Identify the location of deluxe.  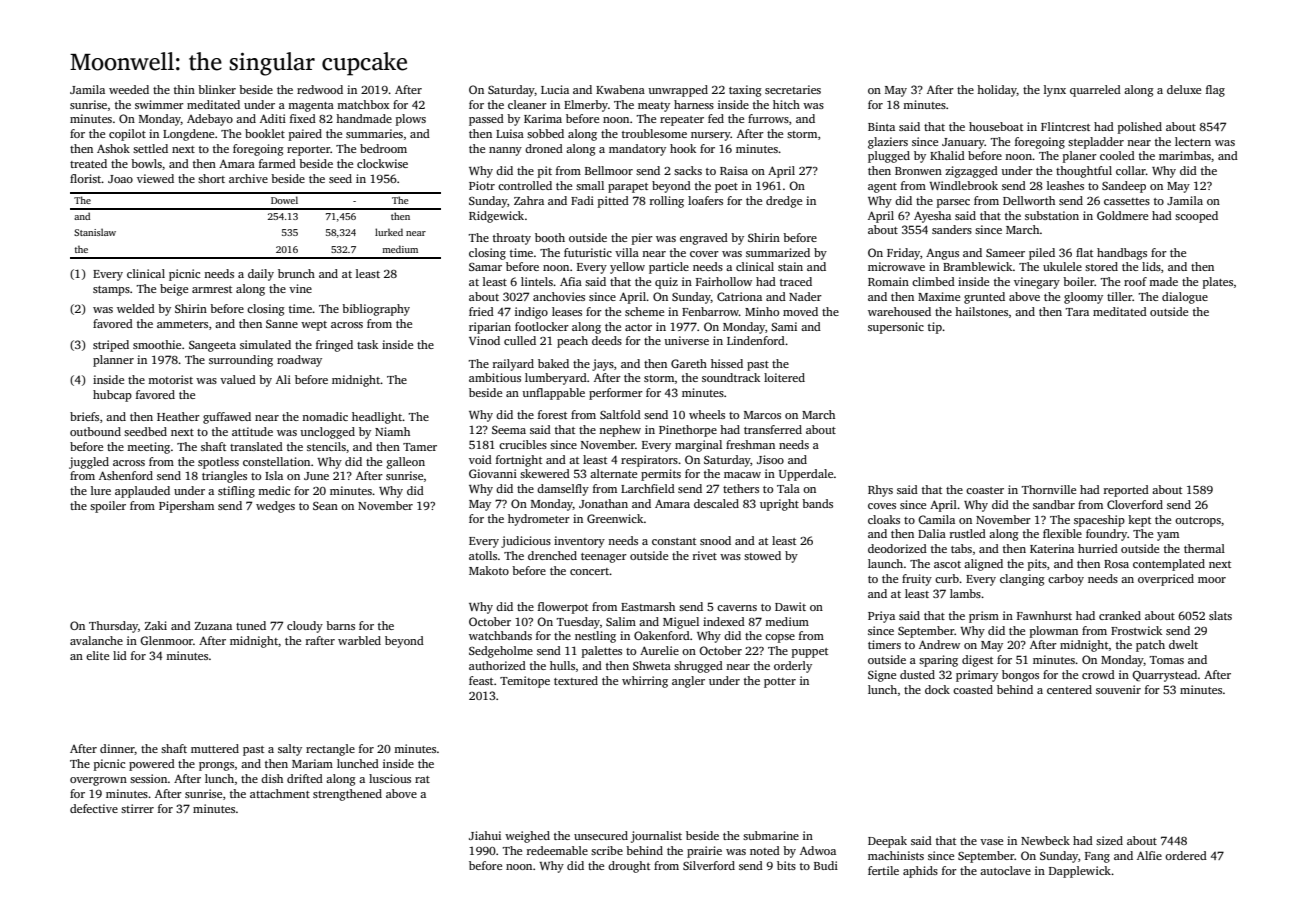
(1184, 89).
